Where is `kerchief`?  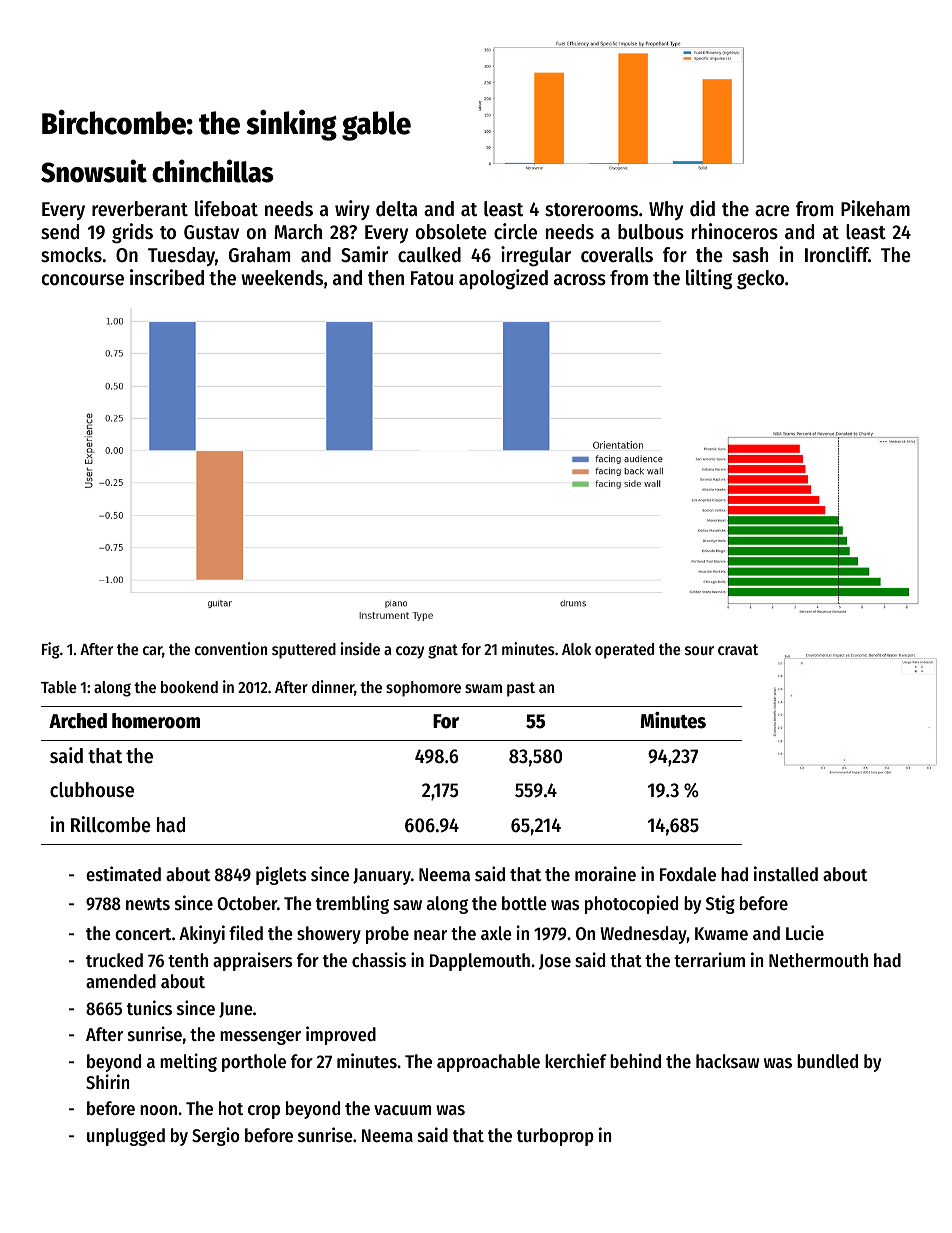
kerchief is located at coordinates (576, 1060).
